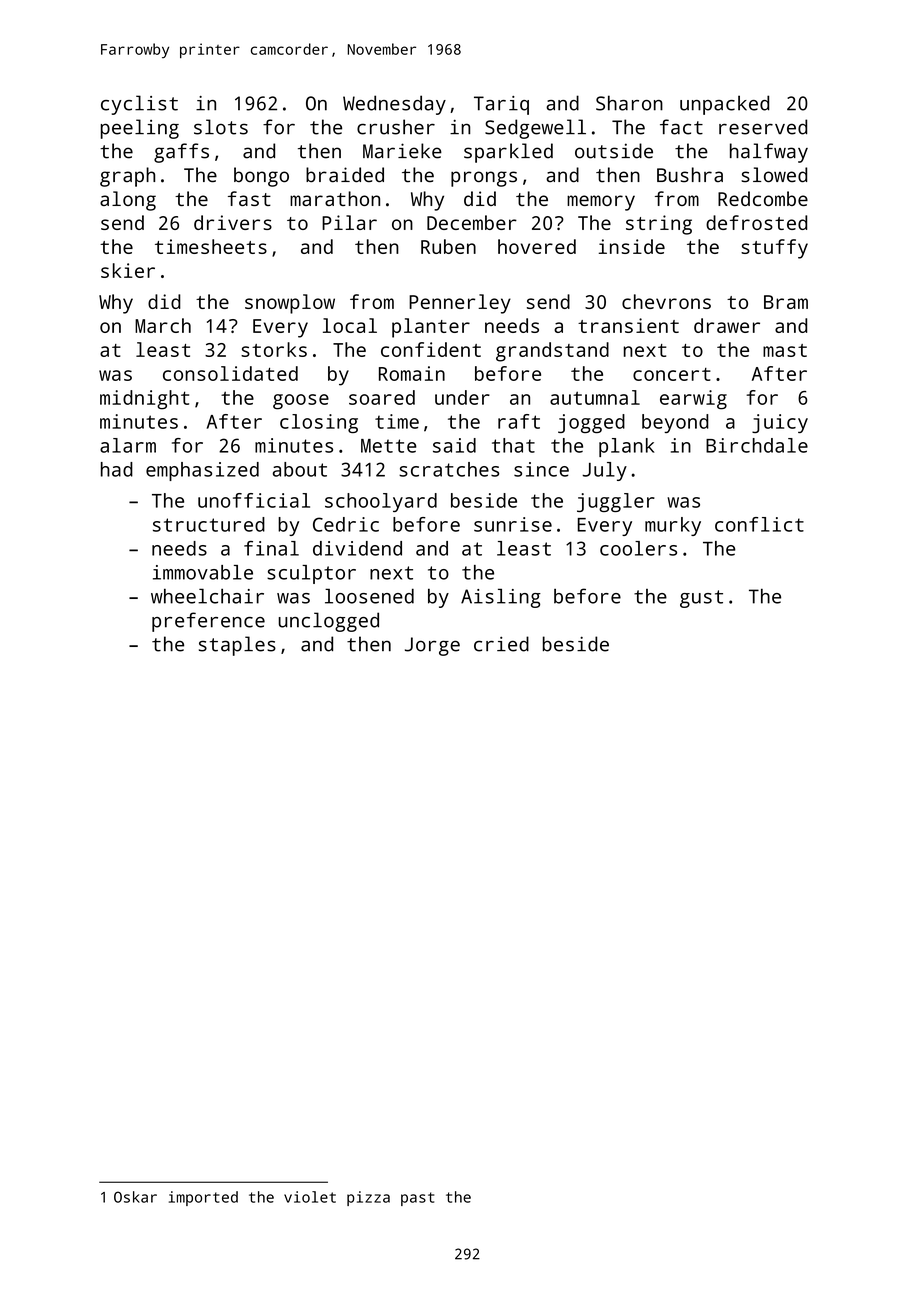 The height and width of the document is (1316, 908). What do you see at coordinates (724, 105) in the document?
I see `unpacked` at bounding box center [724, 105].
